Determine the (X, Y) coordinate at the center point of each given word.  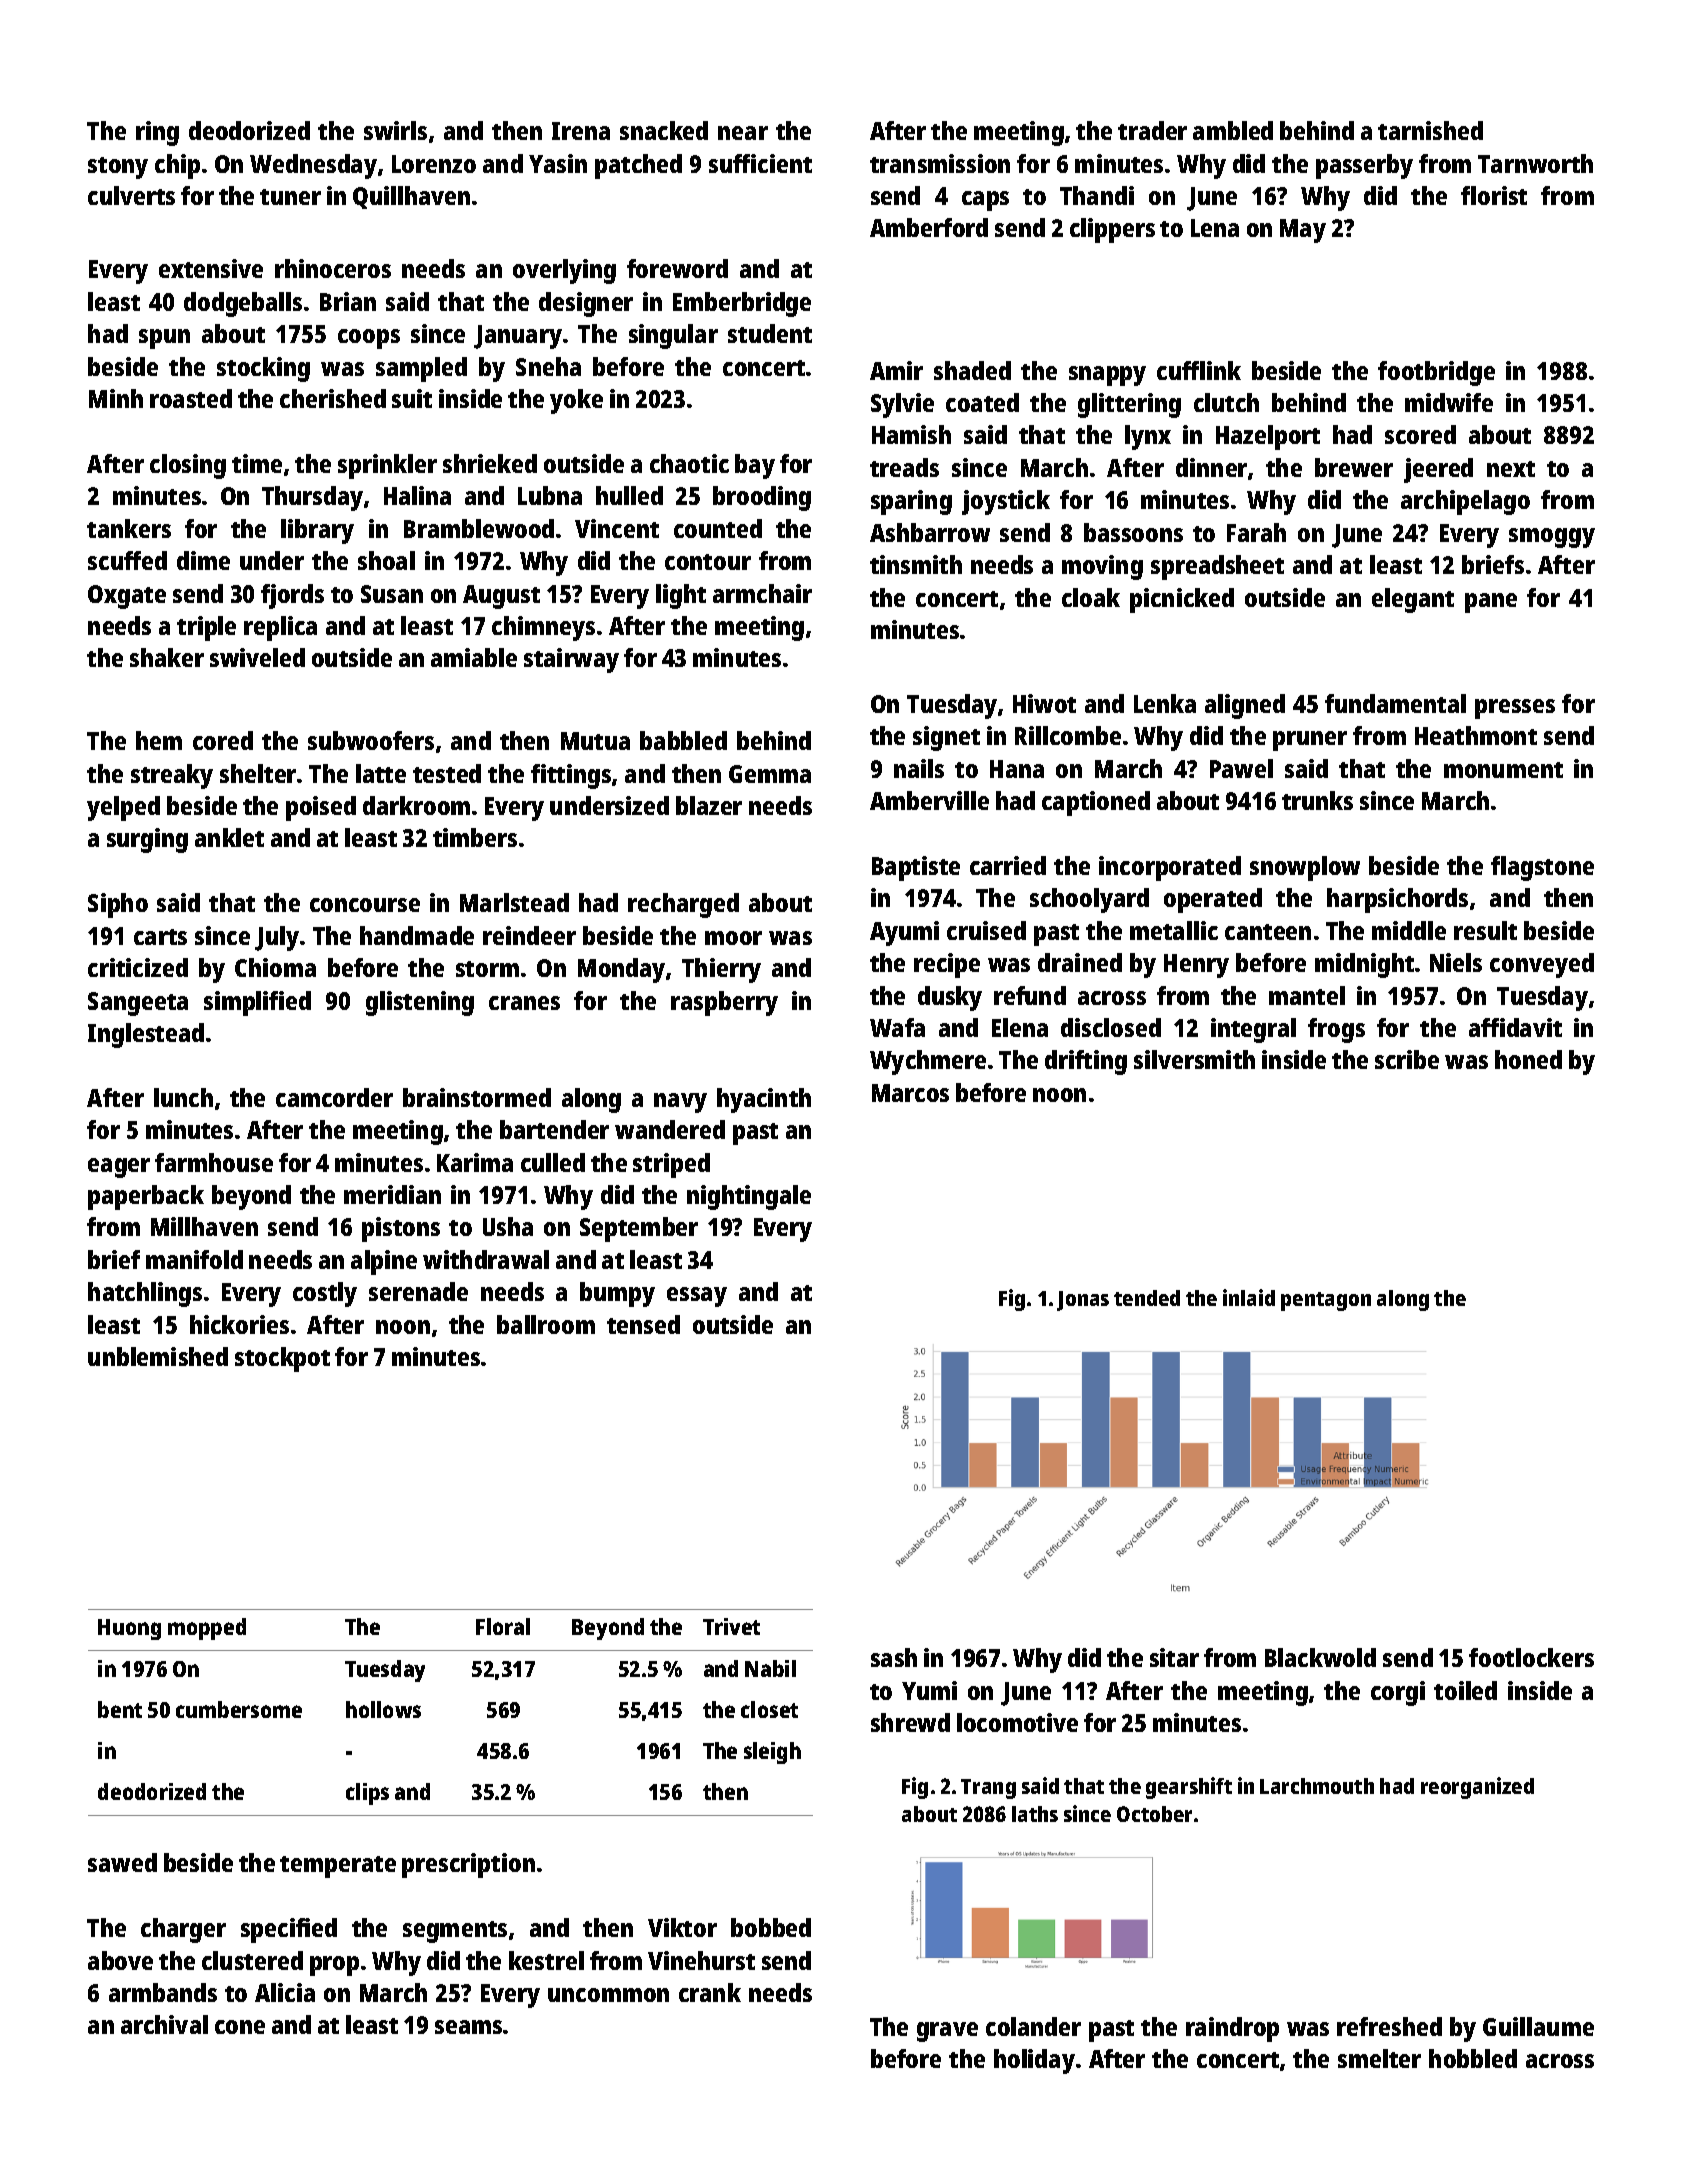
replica (280, 628)
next (1511, 469)
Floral (503, 1626)
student (770, 333)
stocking (263, 369)
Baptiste (916, 868)
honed (1528, 1059)
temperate (338, 1867)
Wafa (897, 1027)
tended (1147, 1298)
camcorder (334, 1097)
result (1485, 930)
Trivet (731, 1626)
